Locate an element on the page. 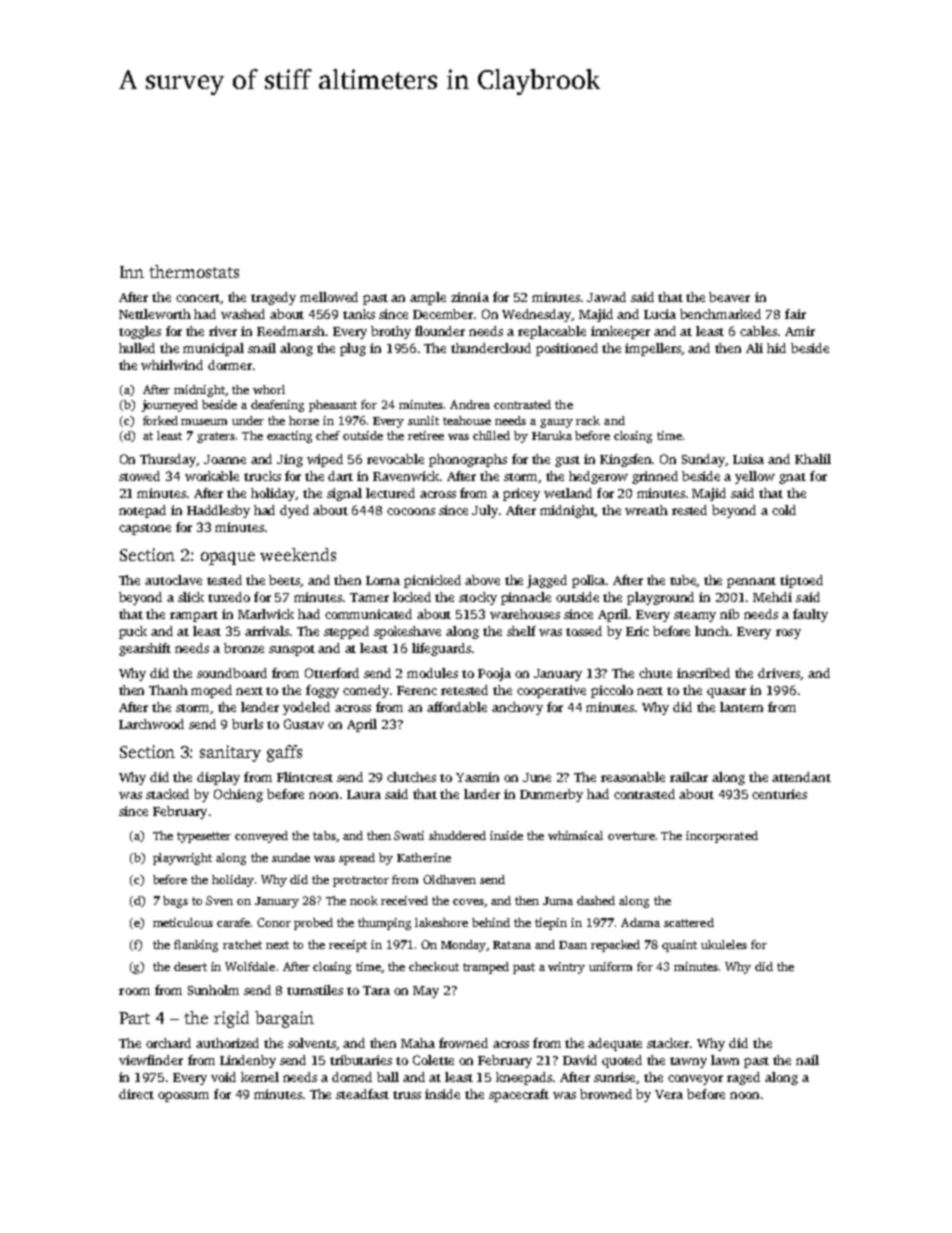  forked is located at coordinates (160, 420).
